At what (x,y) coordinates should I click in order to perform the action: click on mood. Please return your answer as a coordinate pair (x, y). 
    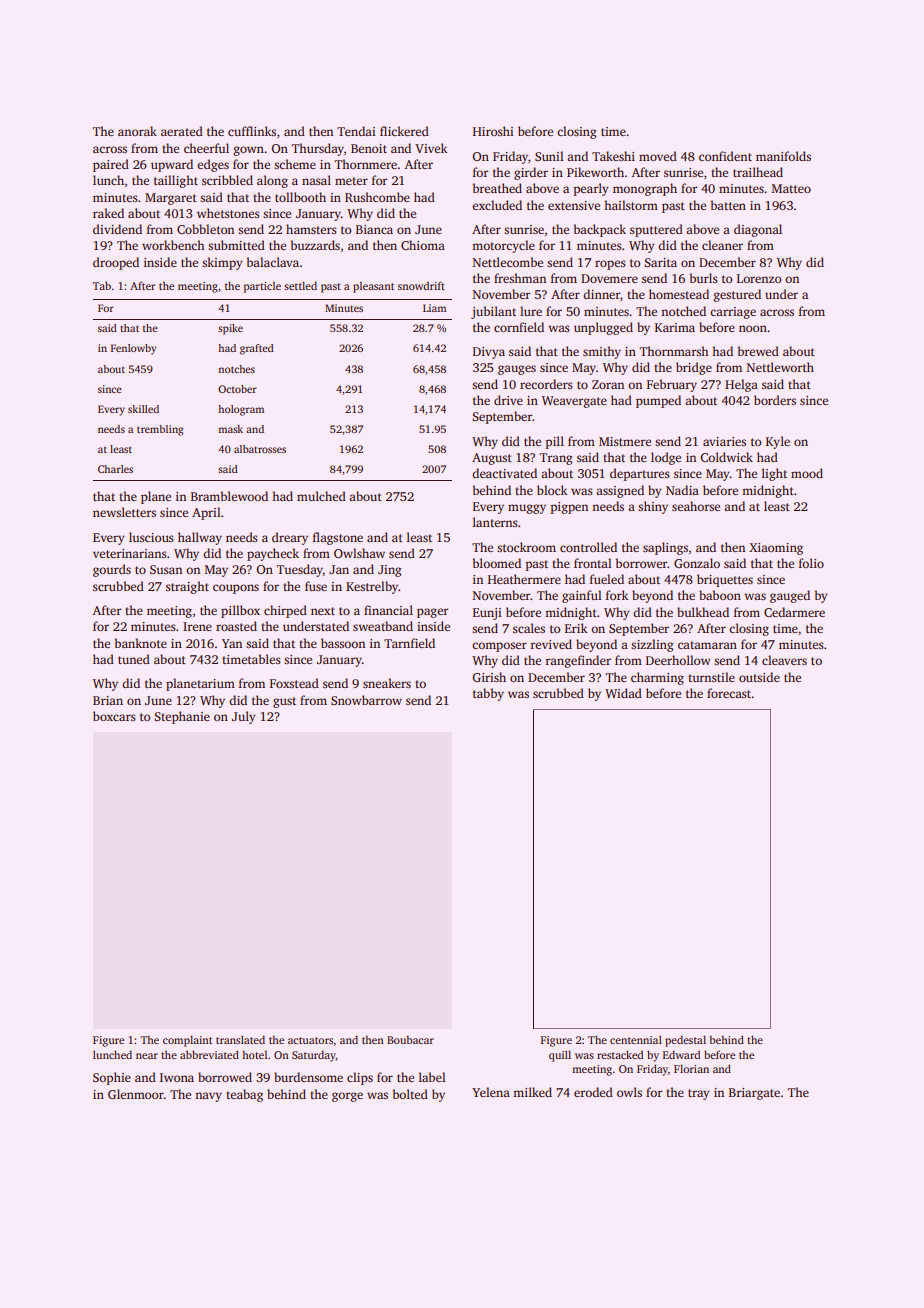
    Looking at the image, I should click on (807, 473).
